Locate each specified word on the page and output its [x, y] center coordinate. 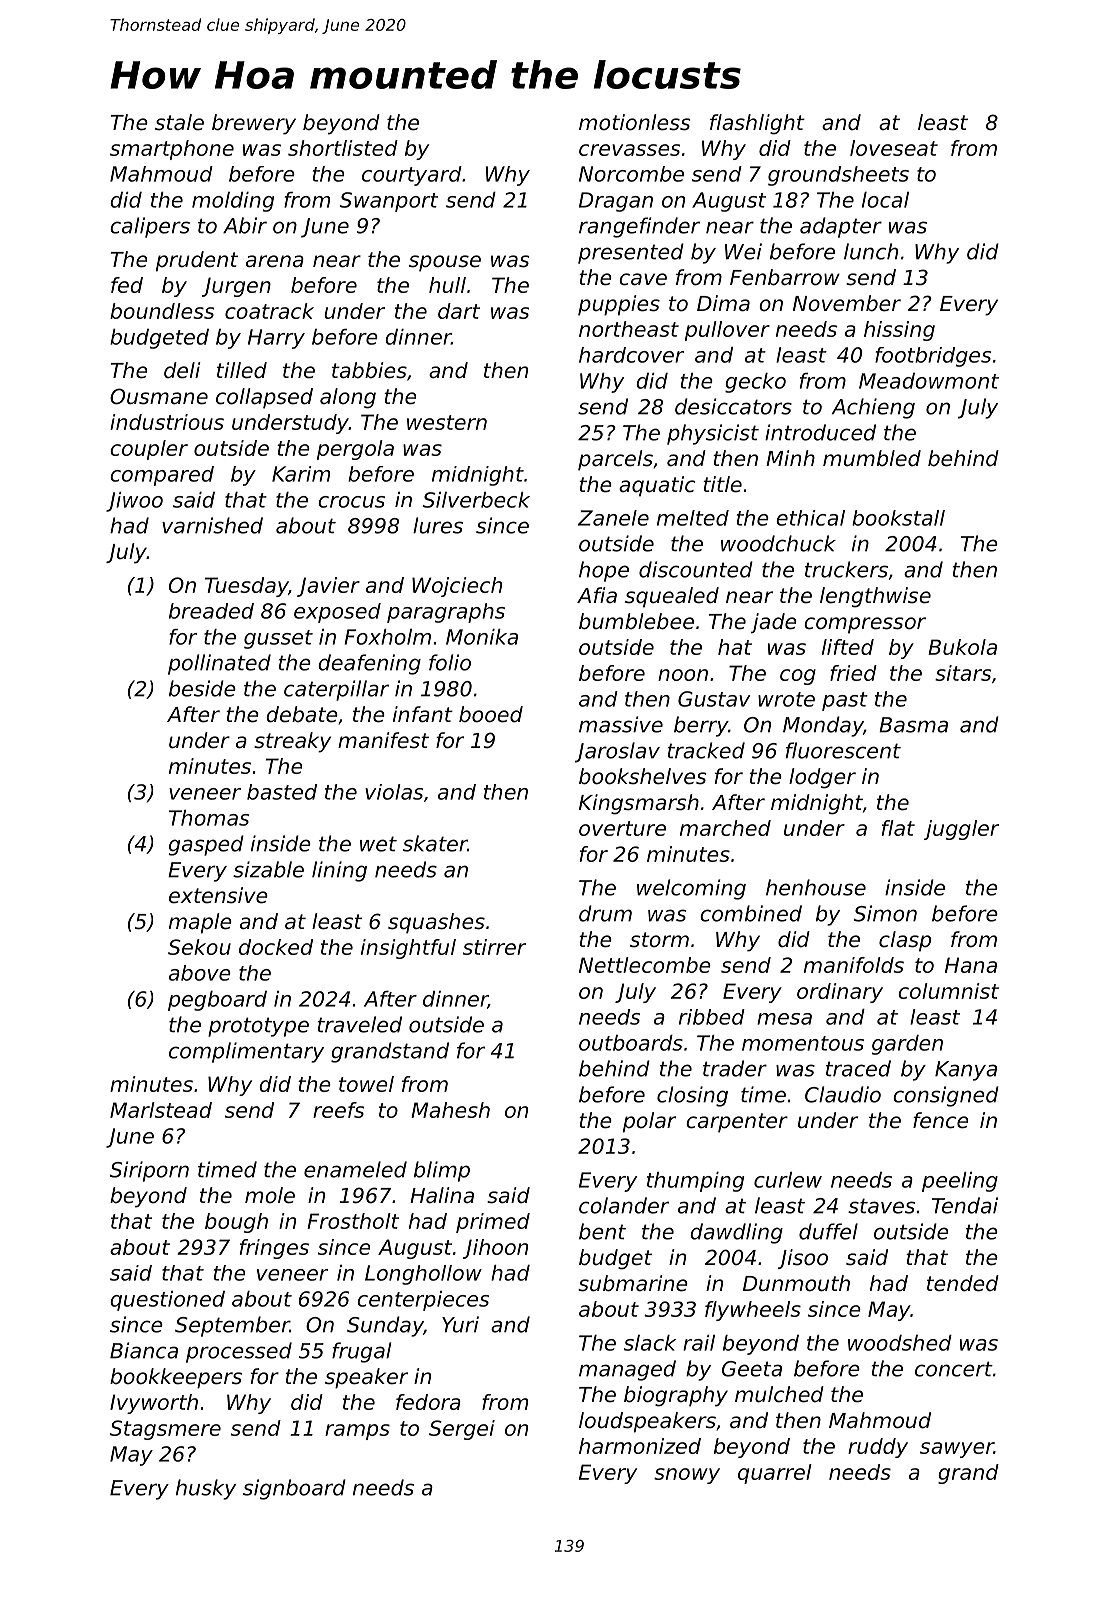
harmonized [640, 1446]
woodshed [900, 1343]
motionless [635, 122]
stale [179, 122]
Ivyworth [154, 1404]
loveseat [894, 148]
